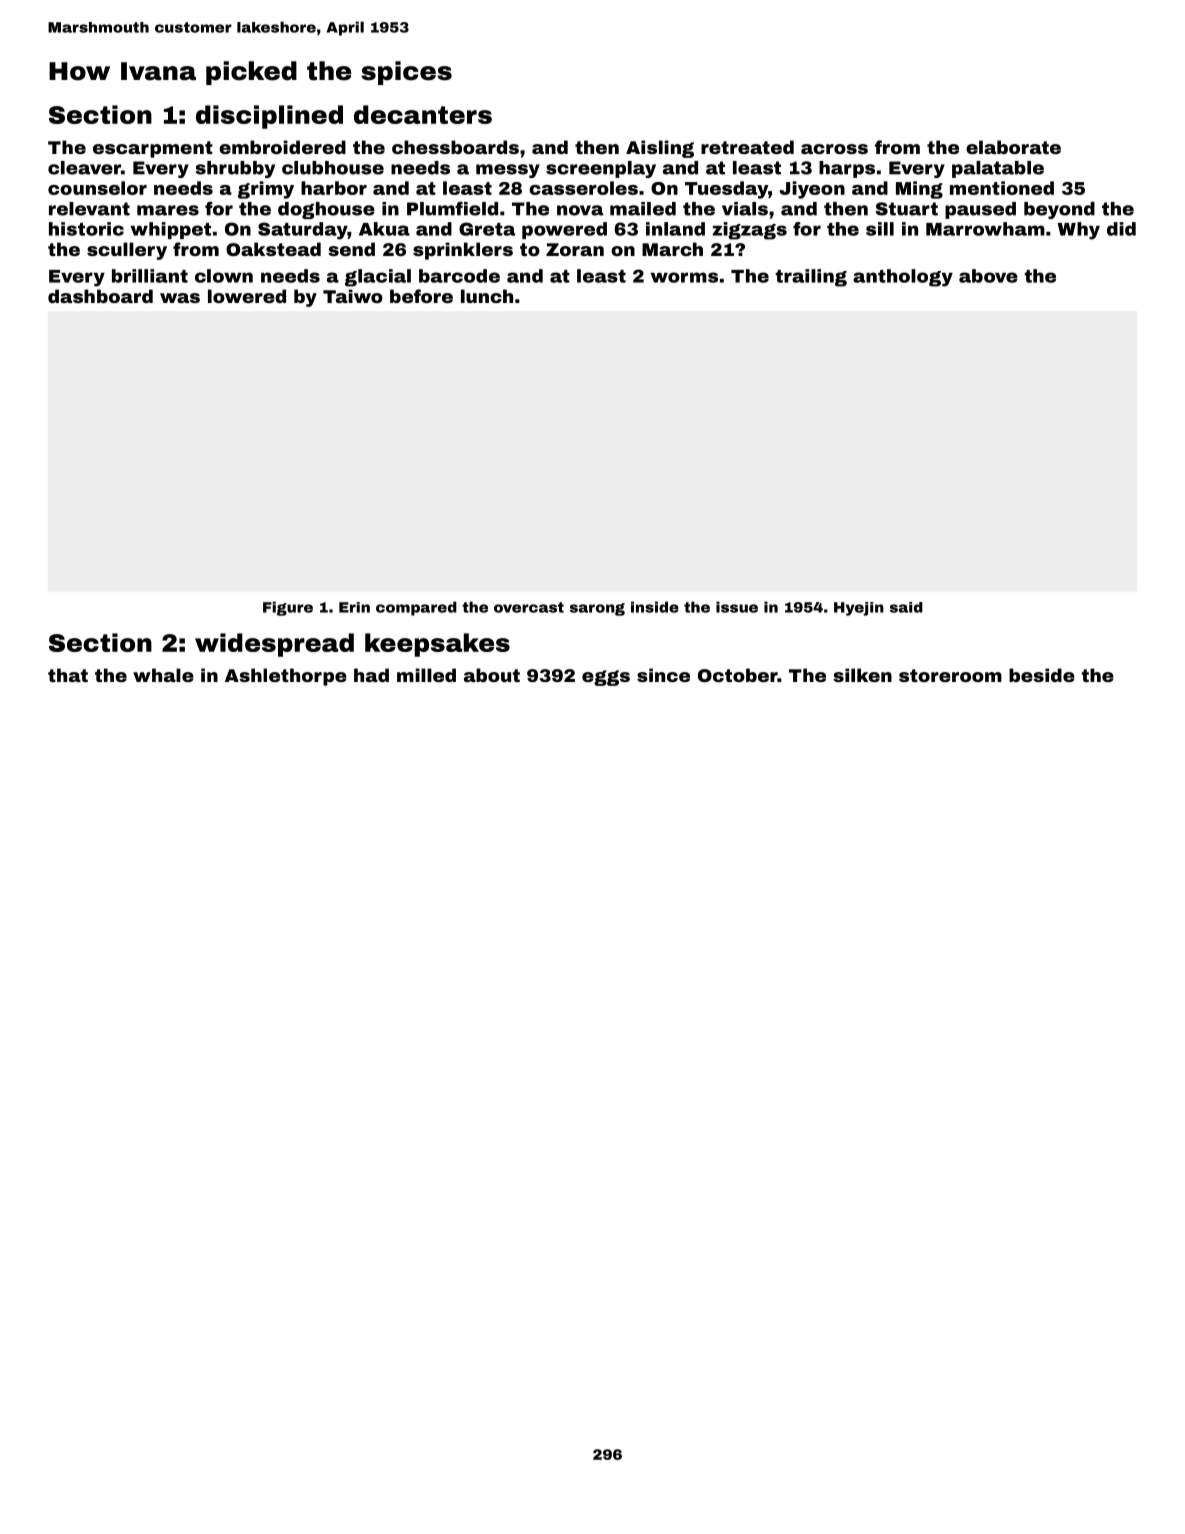 Image resolution: width=1185 pixels, height=1534 pixels. Describe the element at coordinates (684, 277) in the document. I see `worms` at that location.
